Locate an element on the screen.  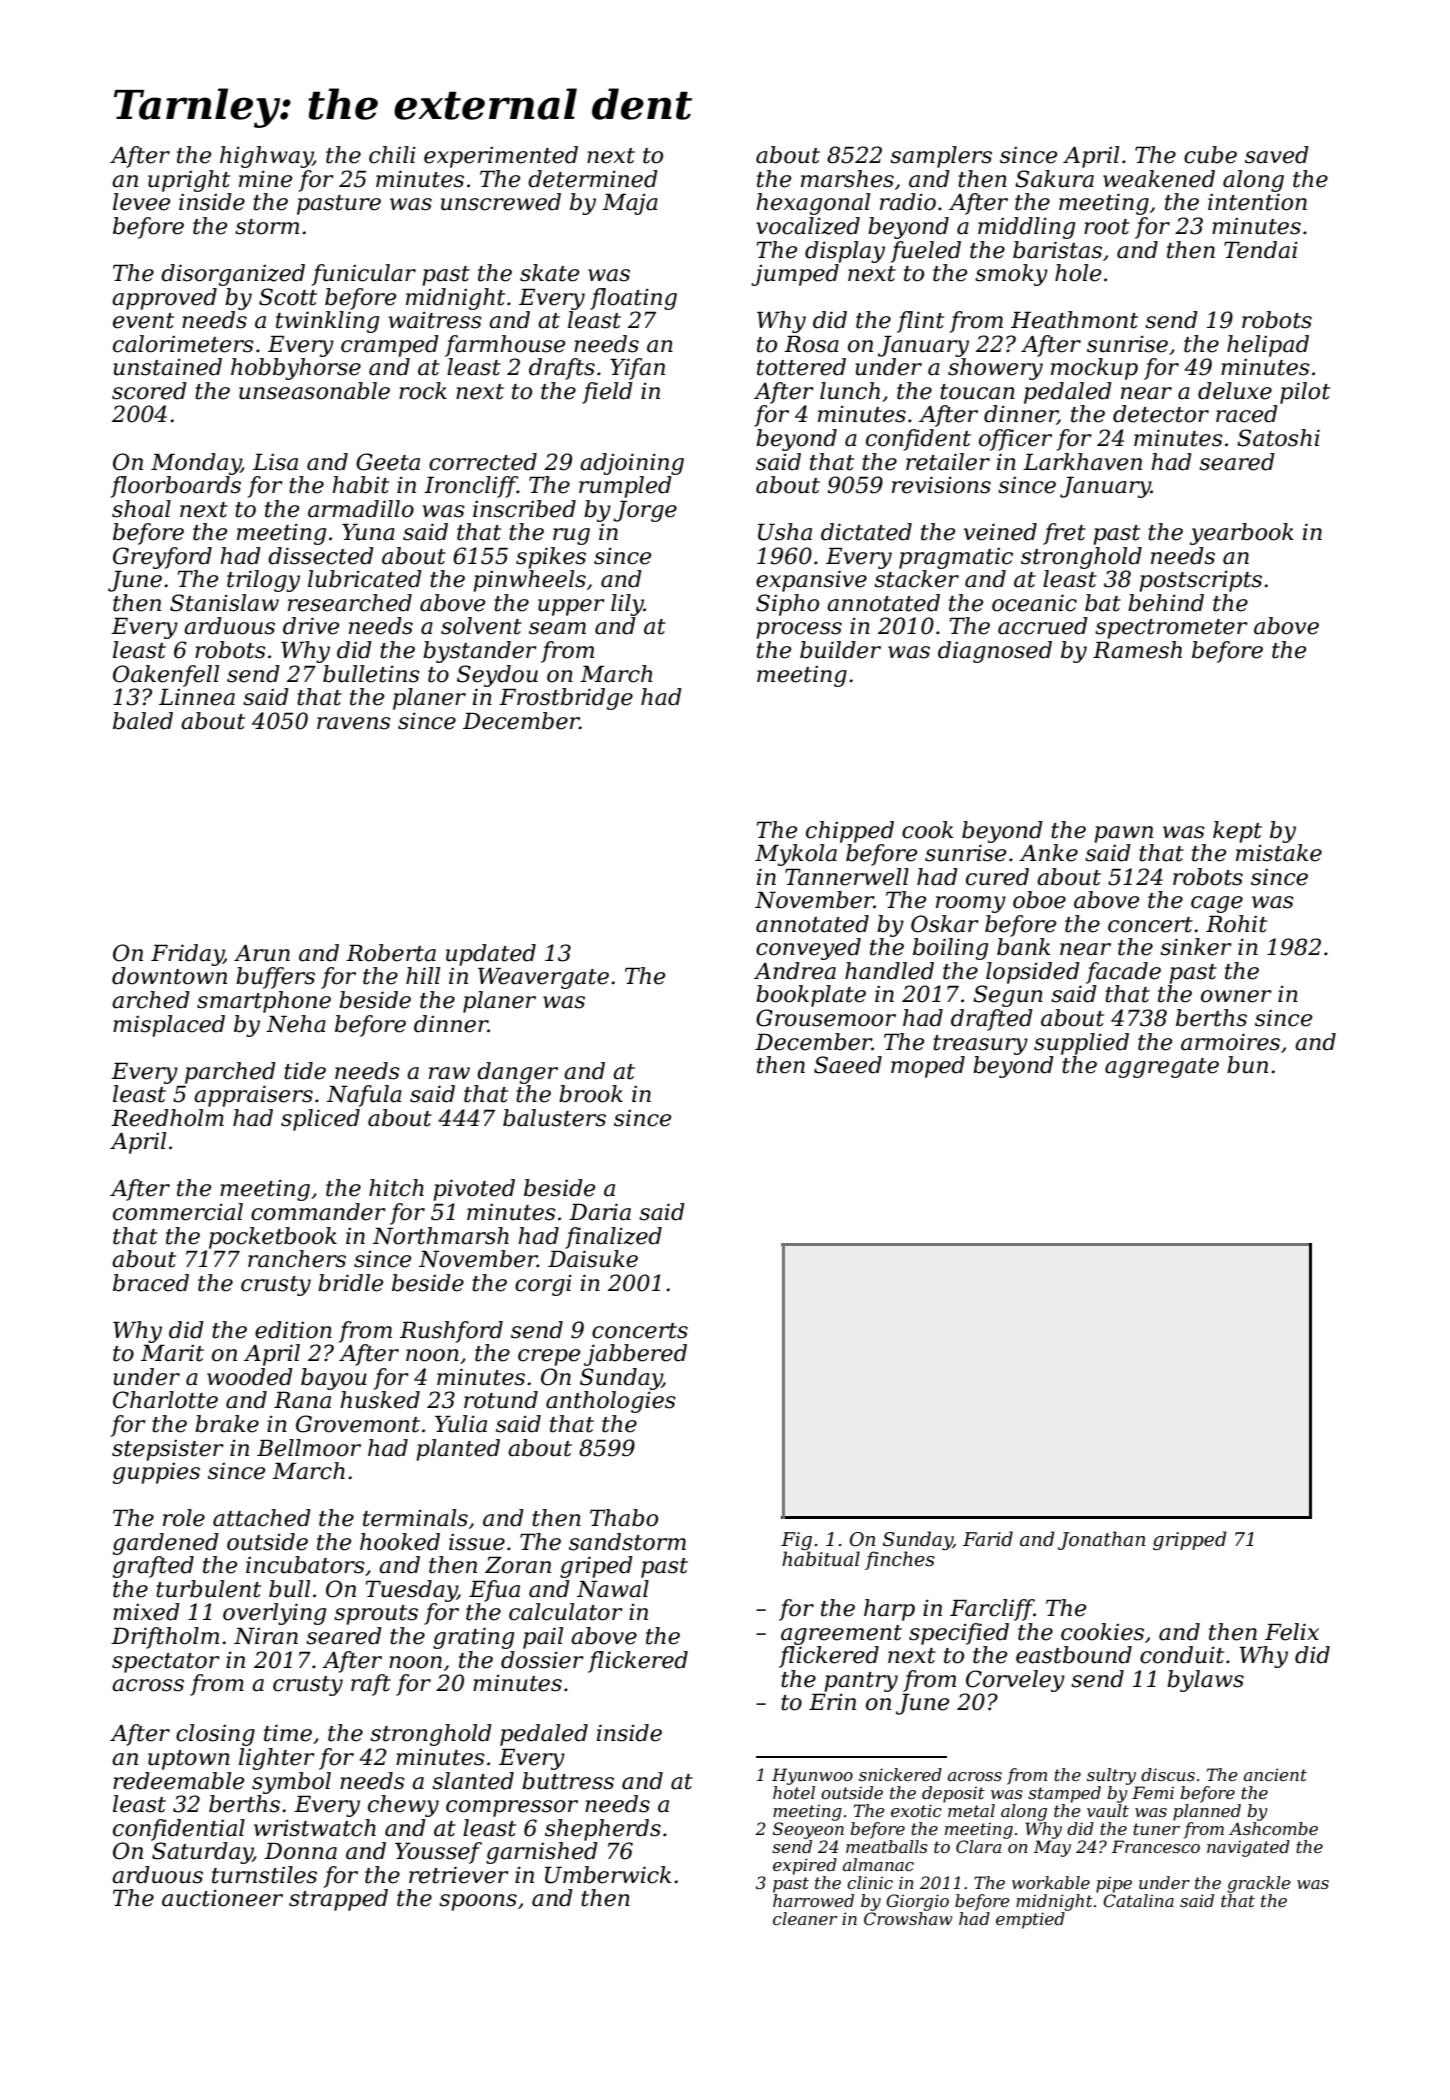
Anke is located at coordinates (1048, 853).
